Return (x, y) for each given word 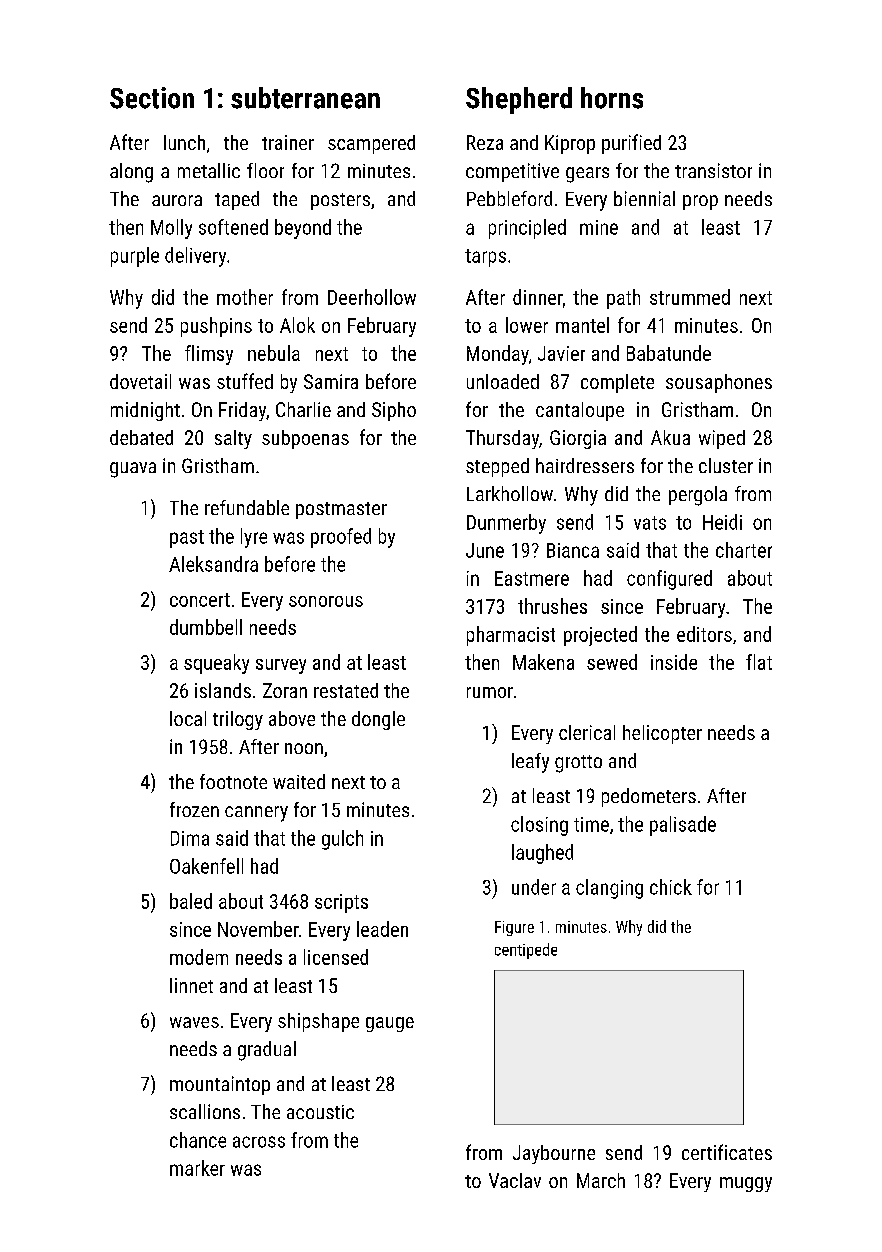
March (601, 1180)
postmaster (341, 510)
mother (245, 297)
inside (674, 662)
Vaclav (515, 1180)
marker (197, 1168)
